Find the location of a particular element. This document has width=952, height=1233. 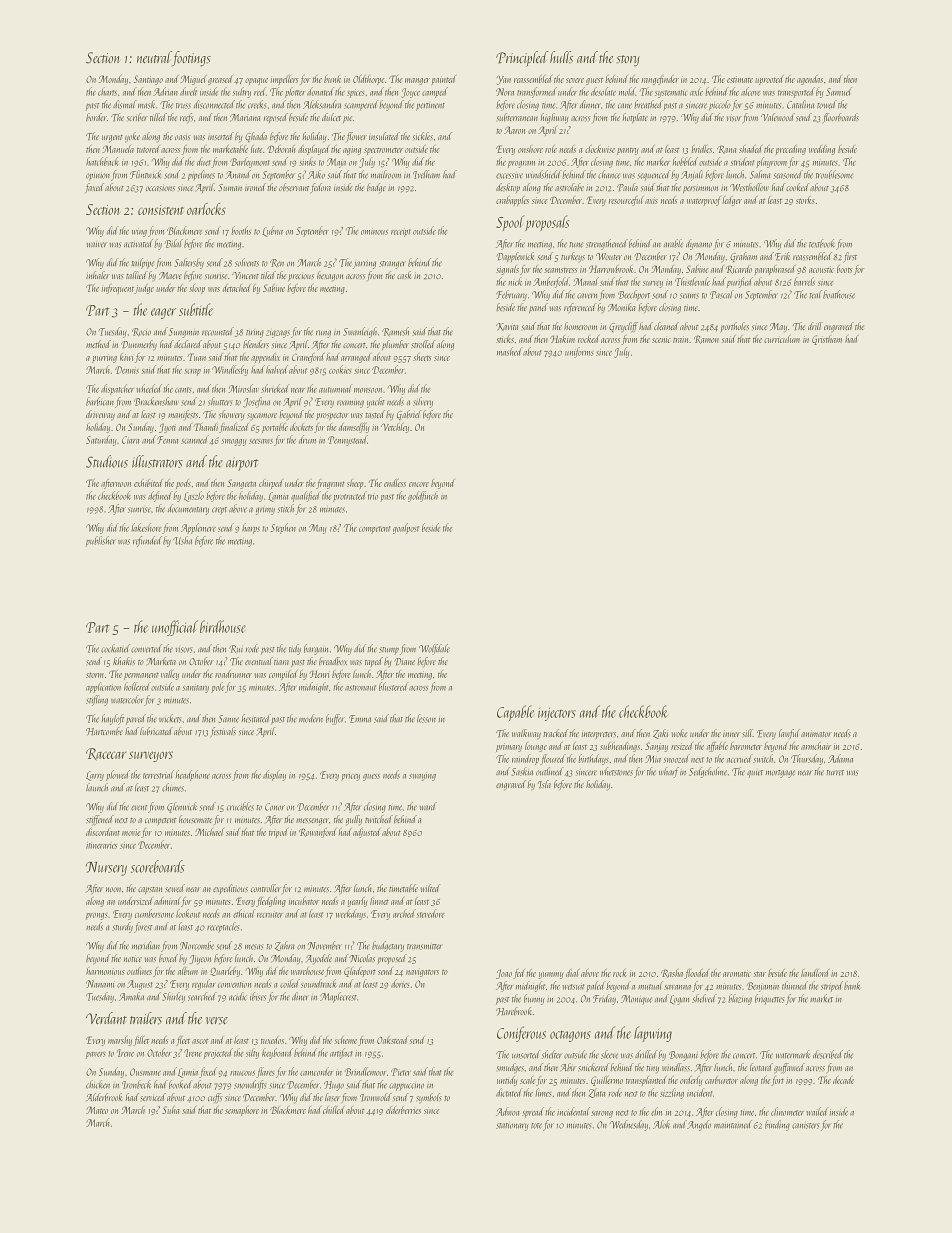

chilled is located at coordinates (334, 1110).
